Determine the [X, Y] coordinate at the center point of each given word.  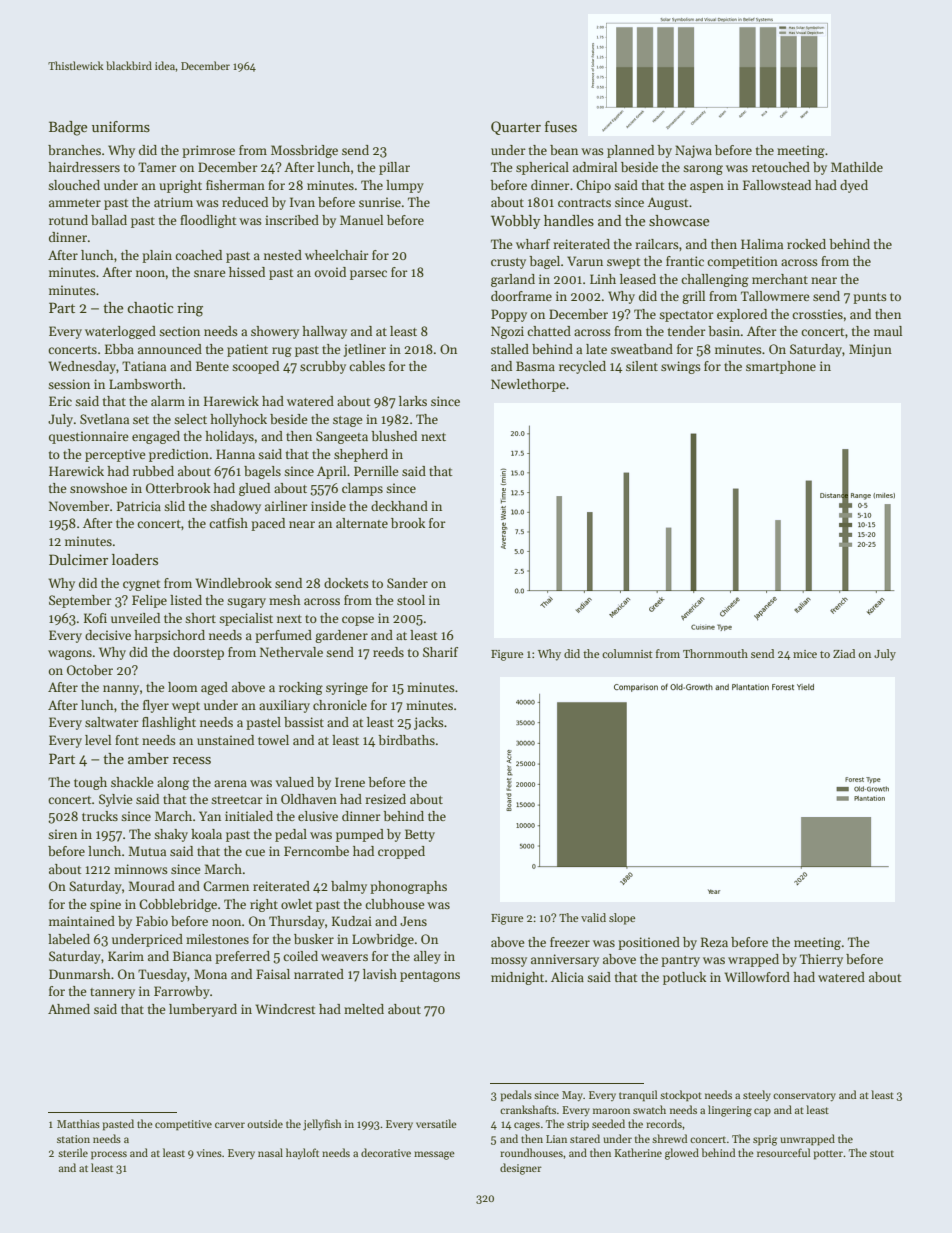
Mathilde [857, 167]
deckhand [399, 506]
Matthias [78, 1123]
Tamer [157, 167]
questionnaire [89, 437]
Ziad [844, 653]
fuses [561, 126]
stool [411, 600]
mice [805, 654]
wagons [70, 655]
